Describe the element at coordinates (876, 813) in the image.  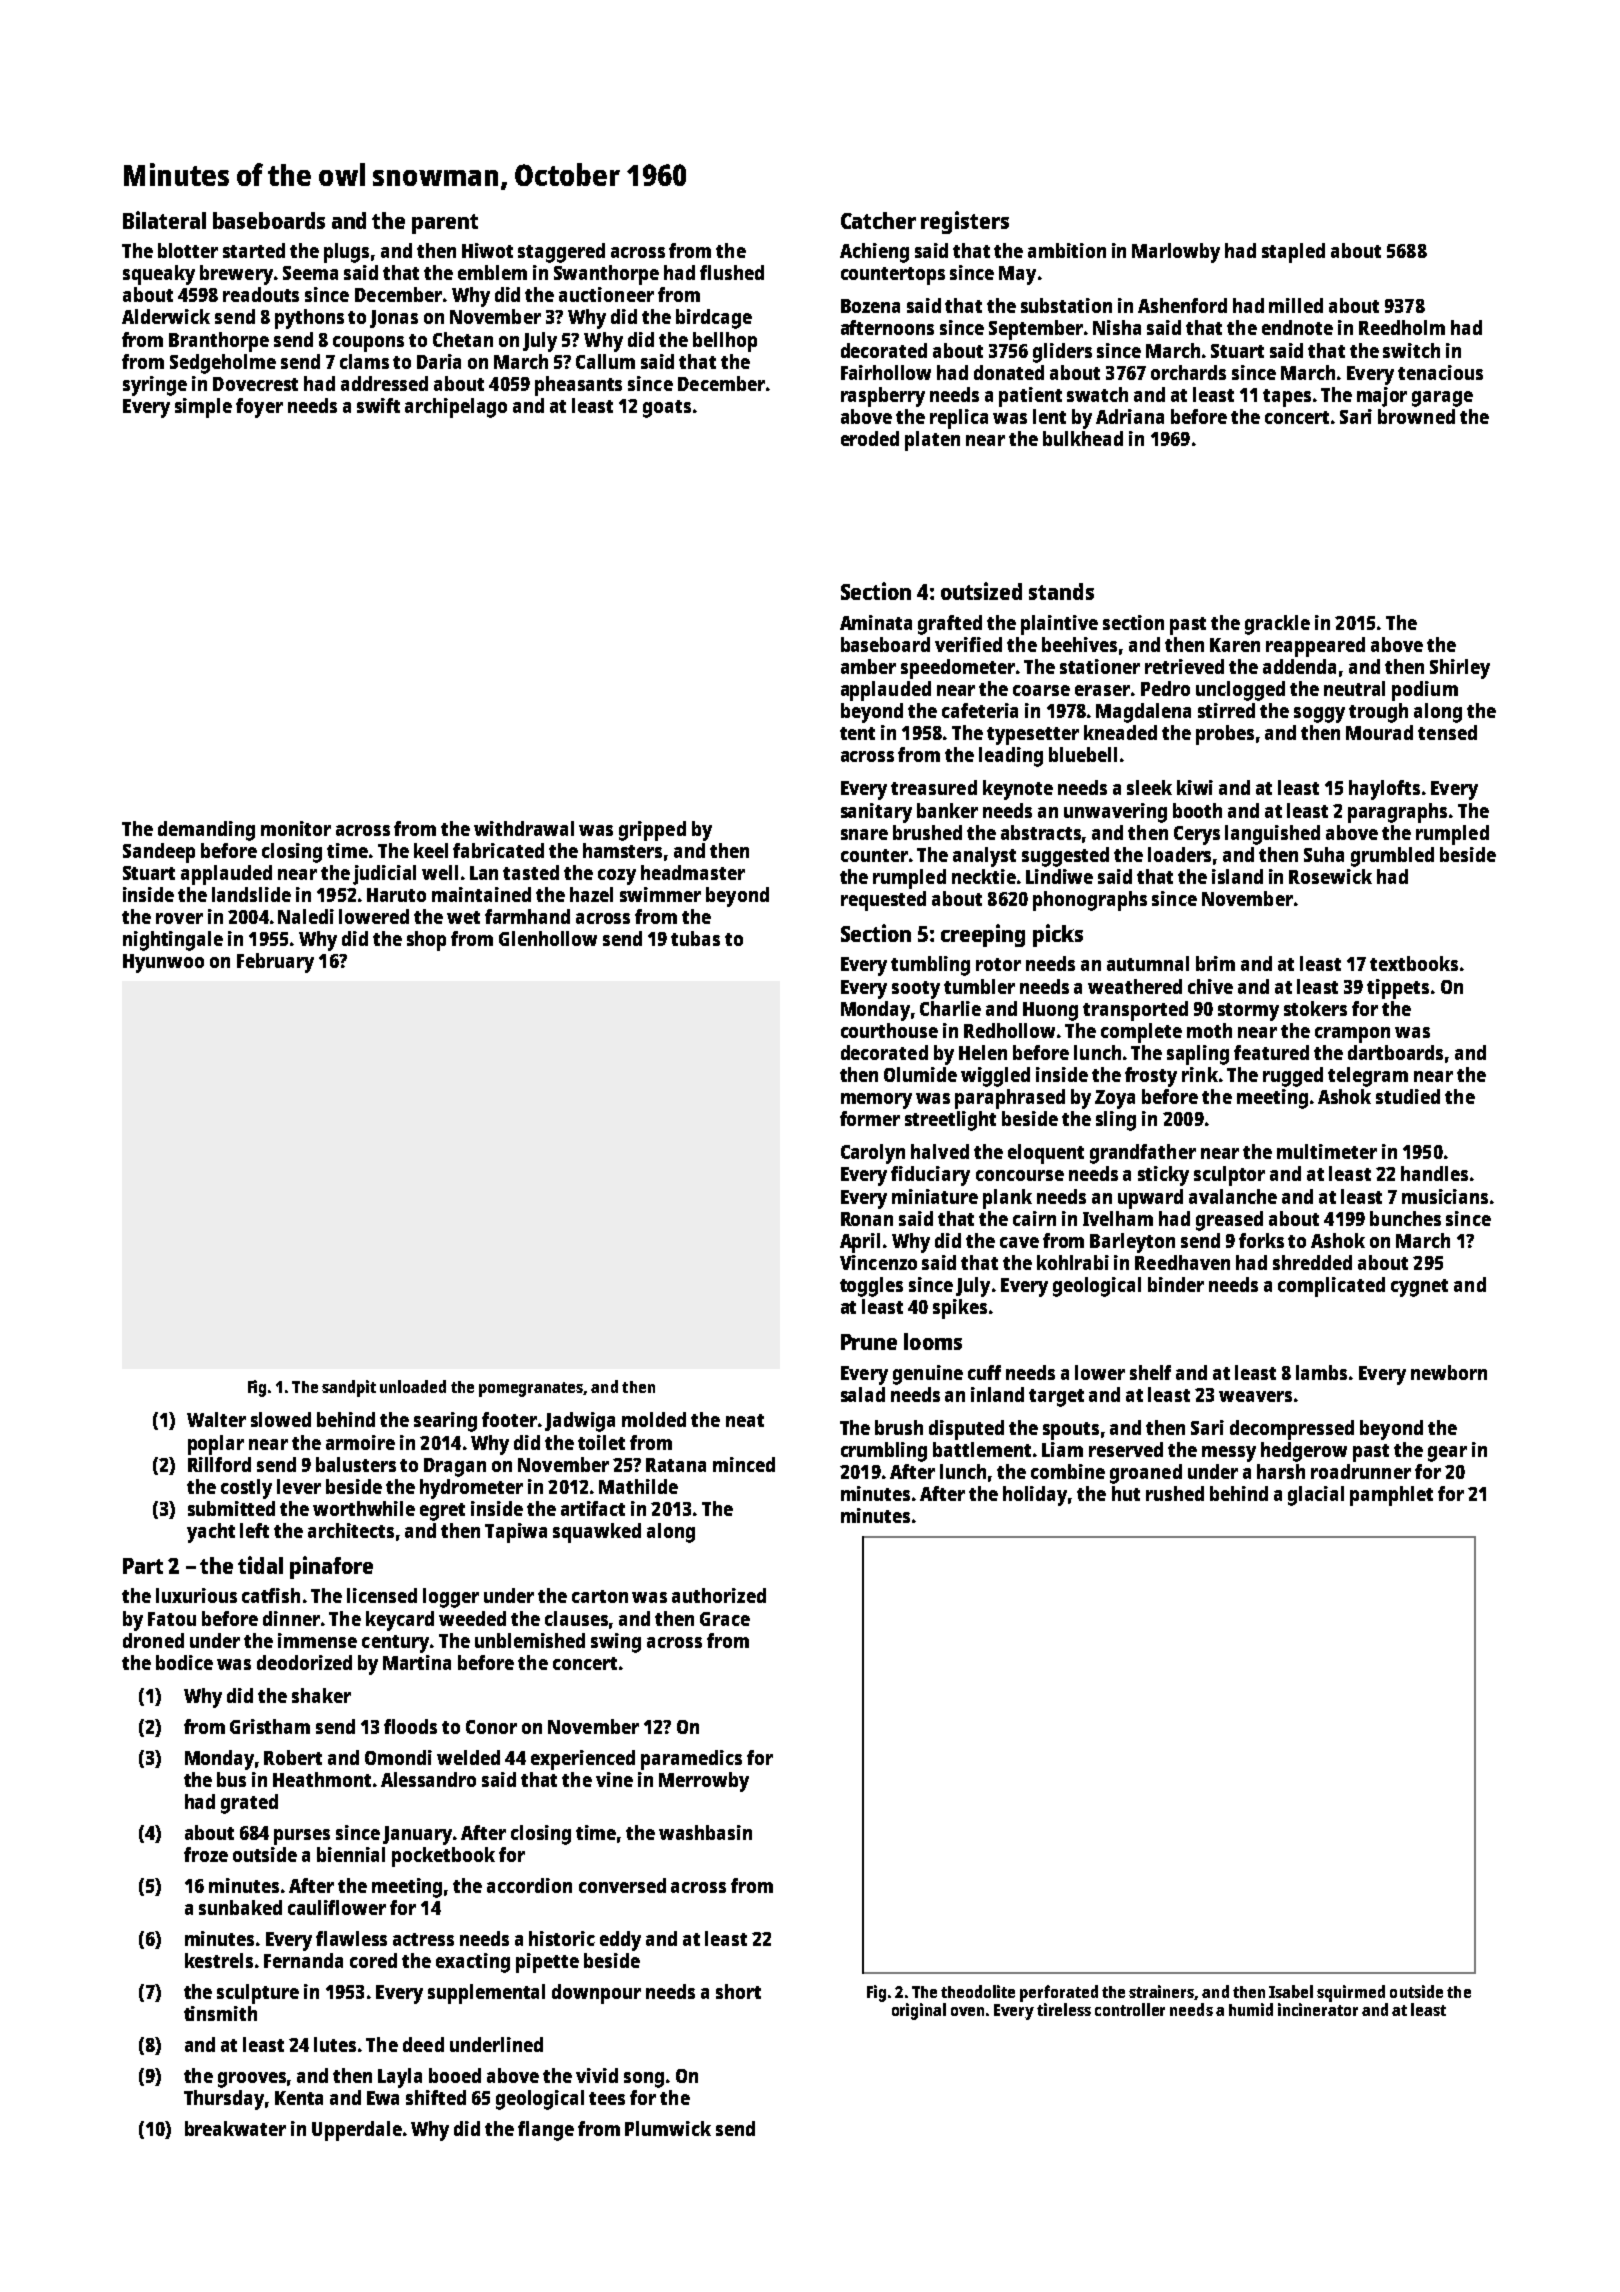
I see `sanitary` at that location.
